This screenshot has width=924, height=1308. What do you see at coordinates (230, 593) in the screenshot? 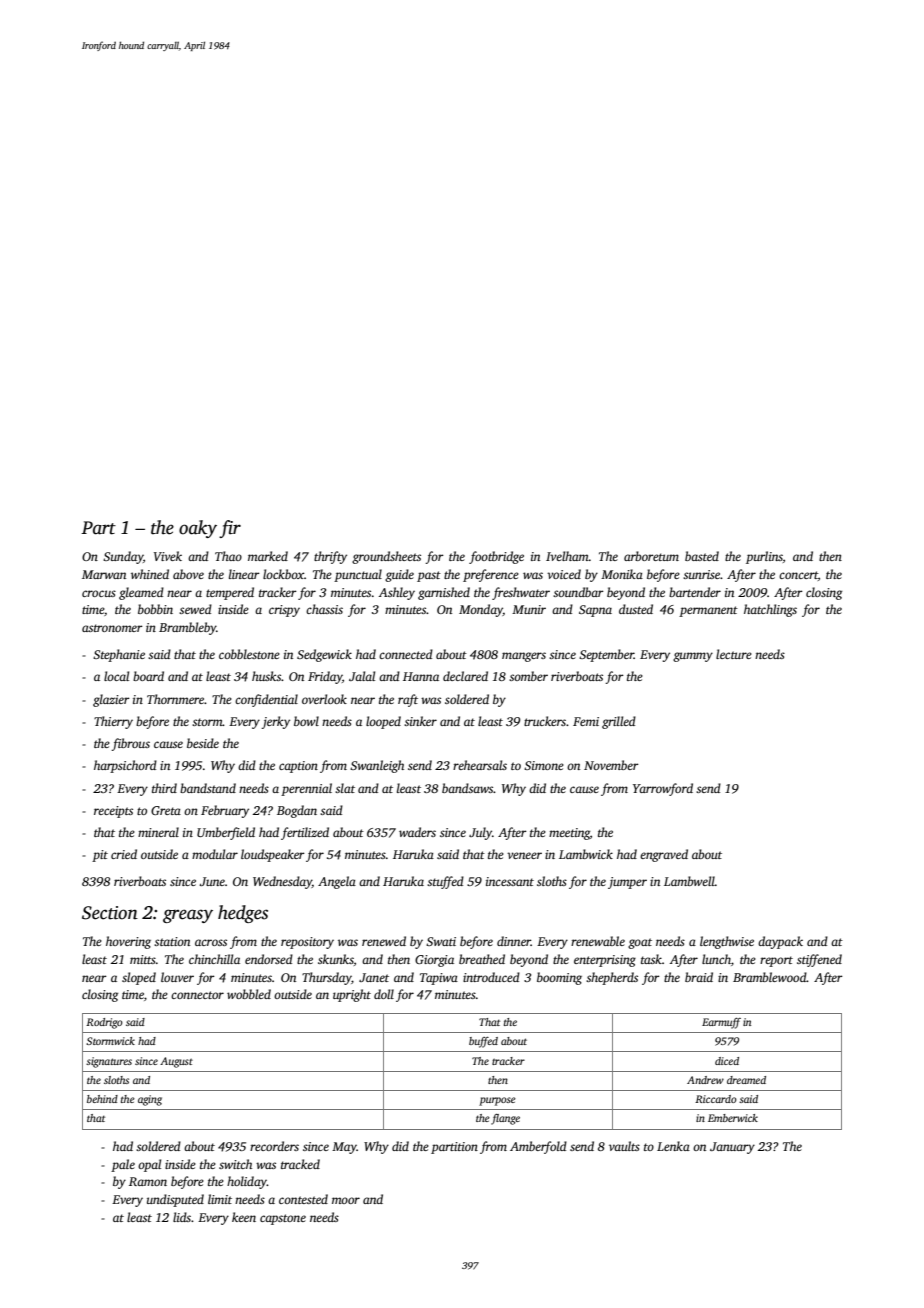
I see `tempered` at bounding box center [230, 593].
